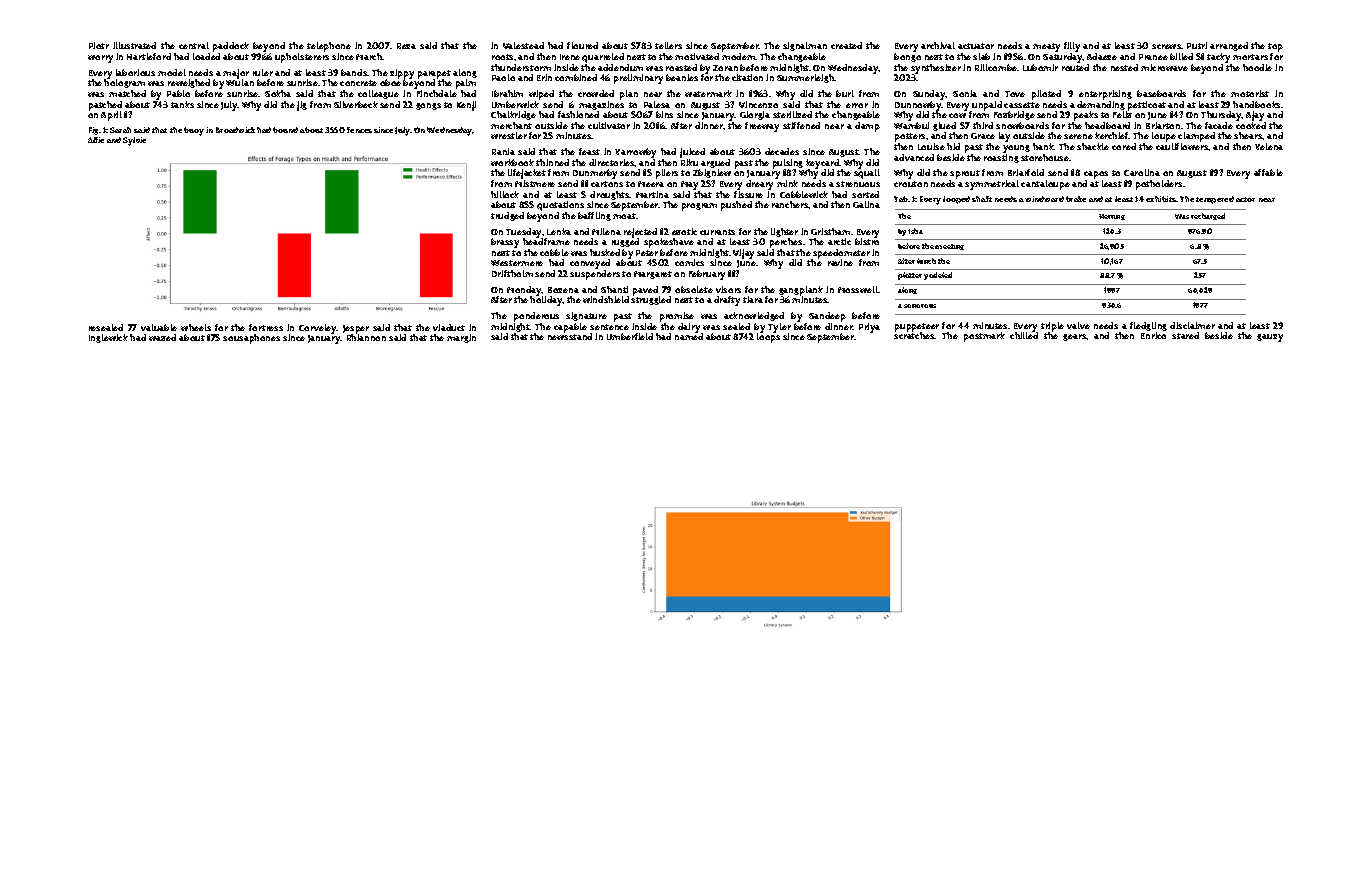 This page has width=1372, height=887. I want to click on Alfie, so click(96, 140).
